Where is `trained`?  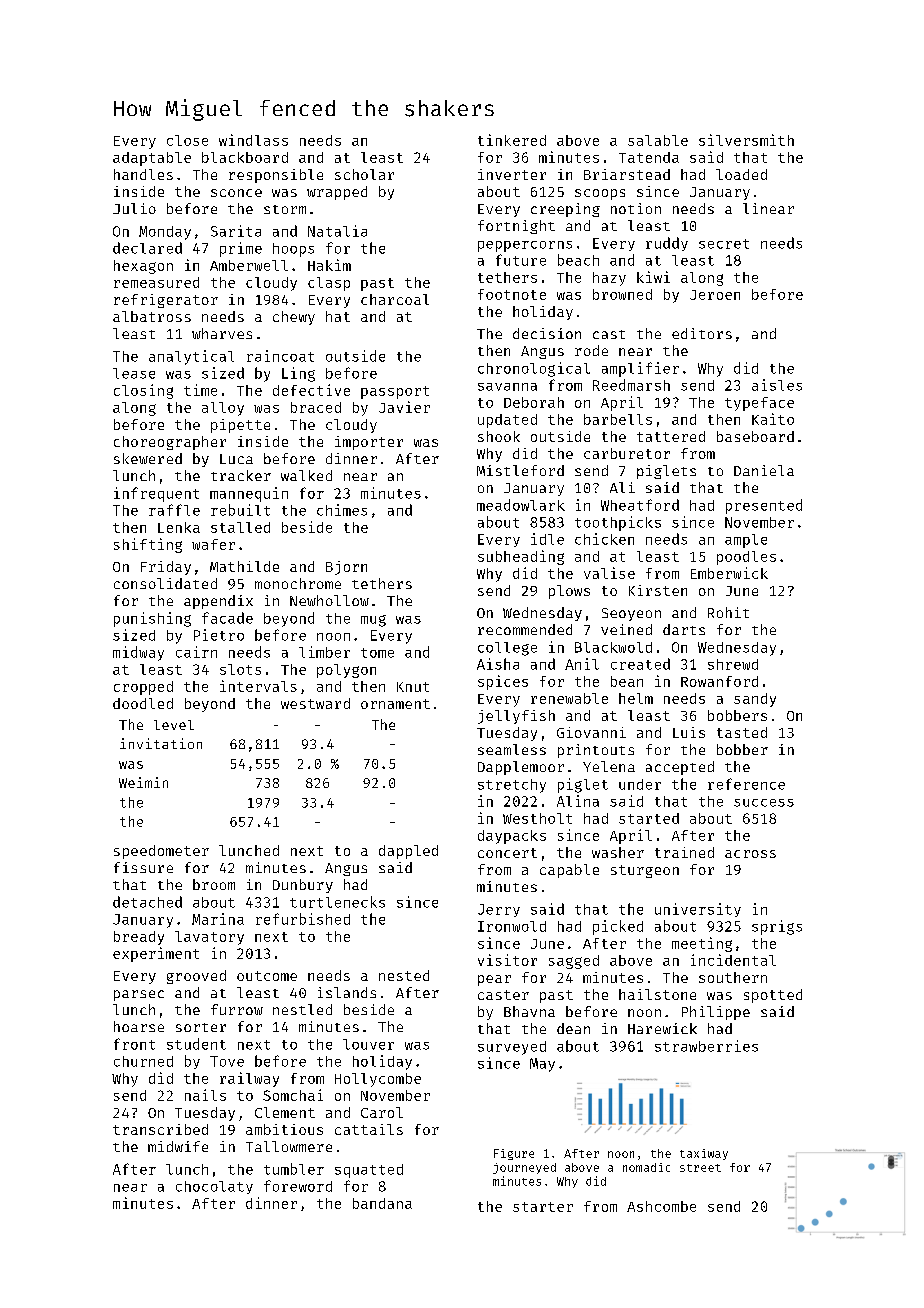 trained is located at coordinates (684, 852).
